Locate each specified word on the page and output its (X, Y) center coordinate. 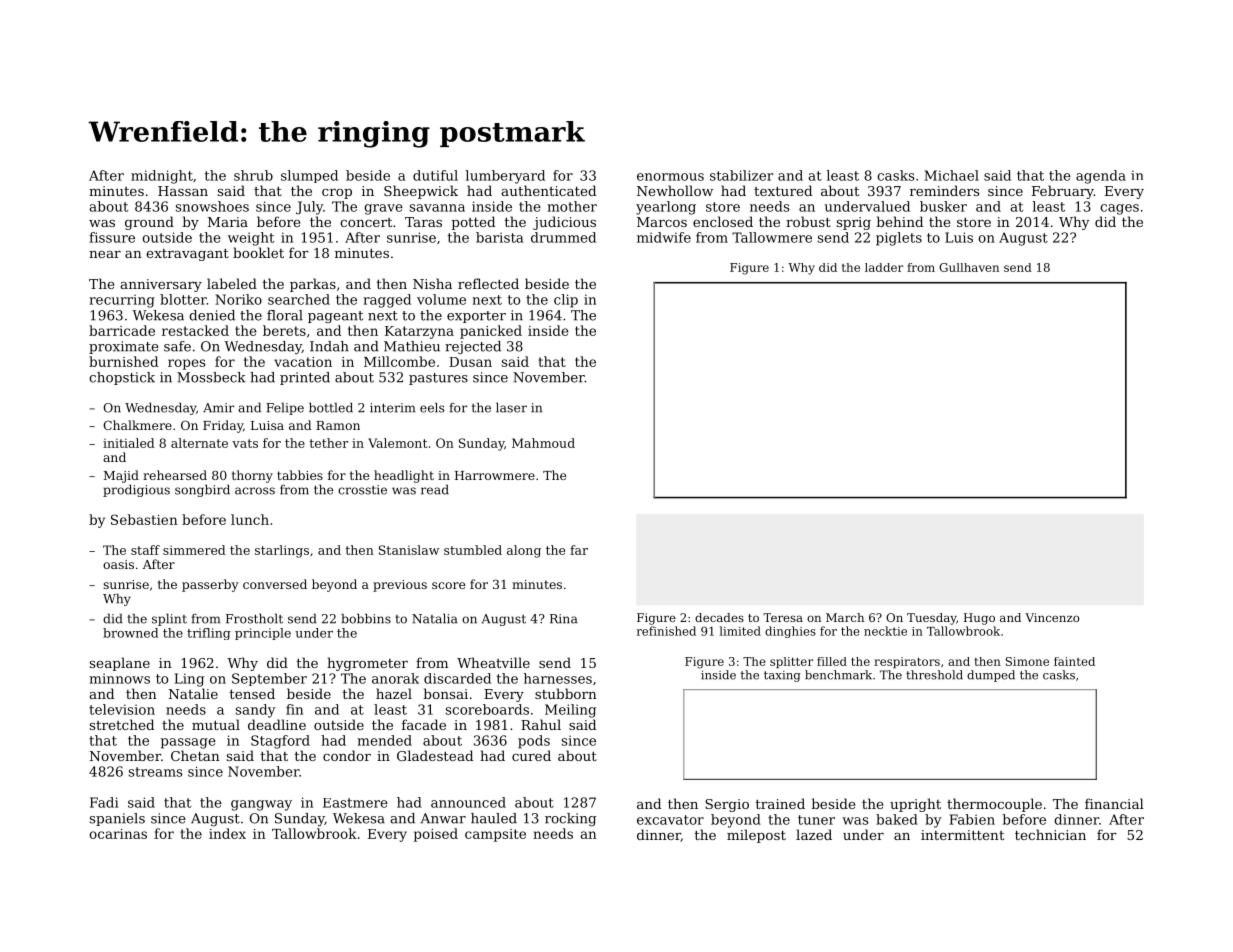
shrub (253, 175)
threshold (934, 675)
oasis (118, 564)
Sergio (727, 805)
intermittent (962, 835)
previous (400, 586)
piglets (899, 239)
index (227, 833)
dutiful (435, 175)
